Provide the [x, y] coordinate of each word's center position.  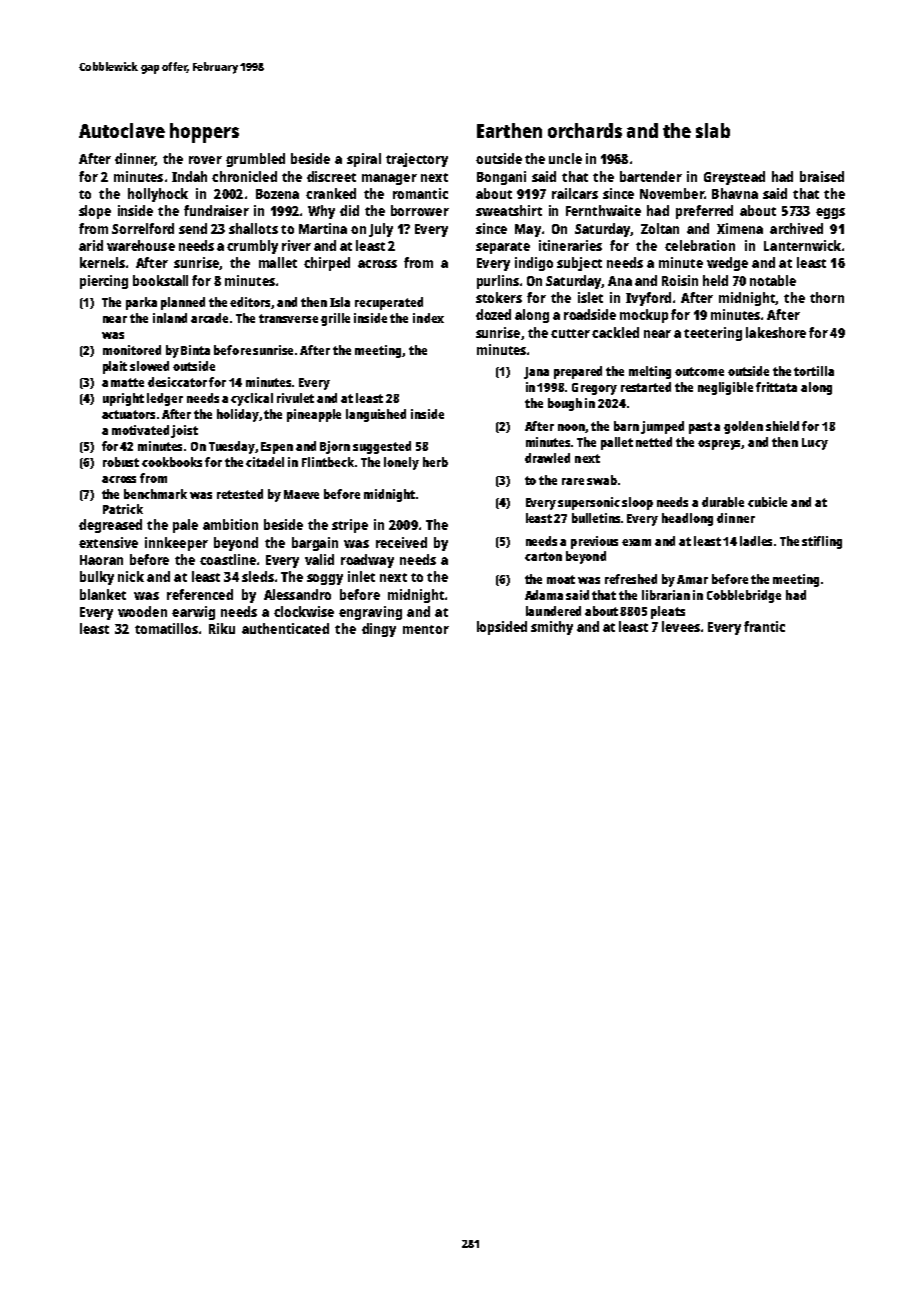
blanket [103, 594]
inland [170, 318]
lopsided [502, 628]
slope [95, 212]
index [428, 318]
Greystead [734, 178]
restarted [646, 387]
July [381, 230]
